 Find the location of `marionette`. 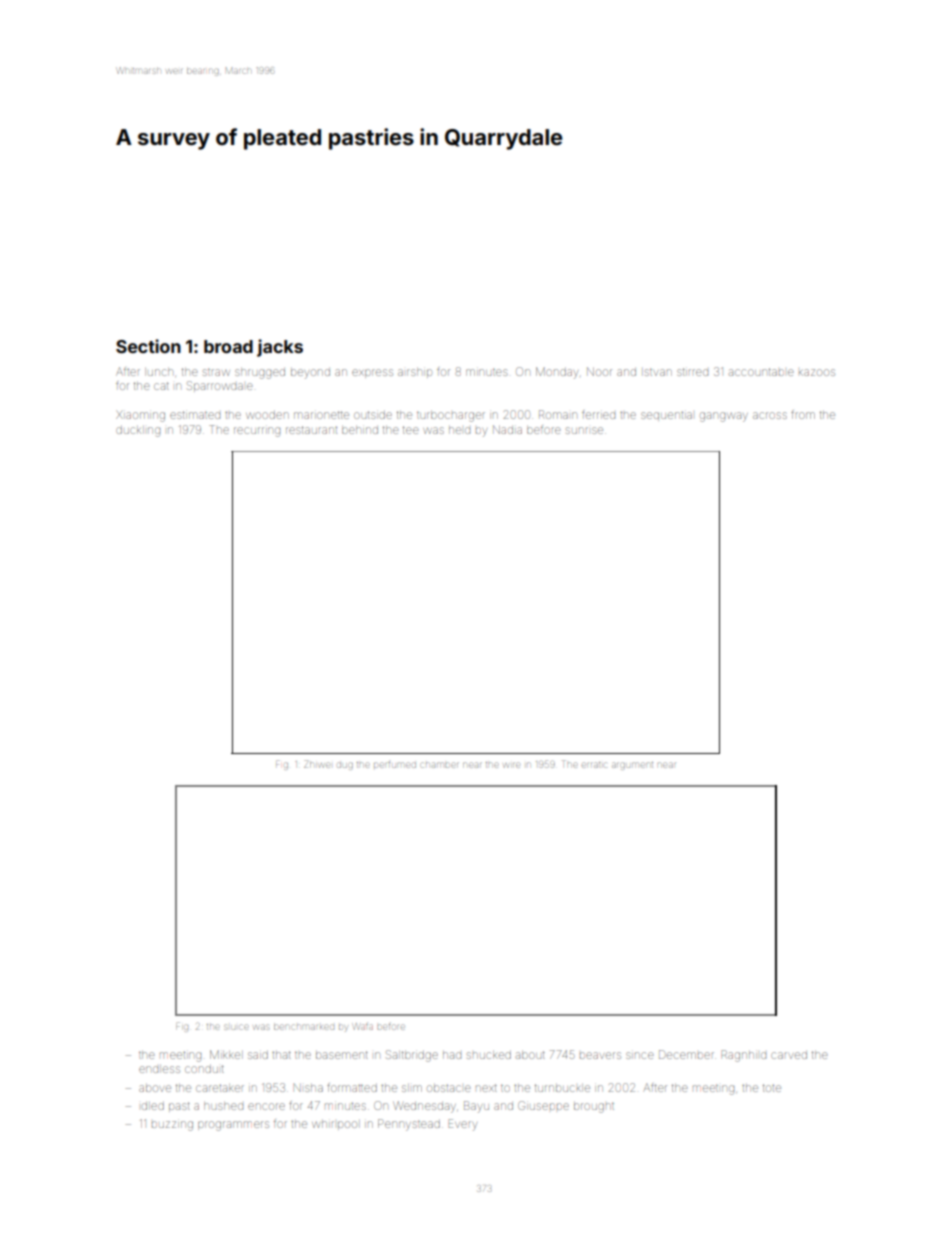

marionette is located at coordinates (321, 415).
